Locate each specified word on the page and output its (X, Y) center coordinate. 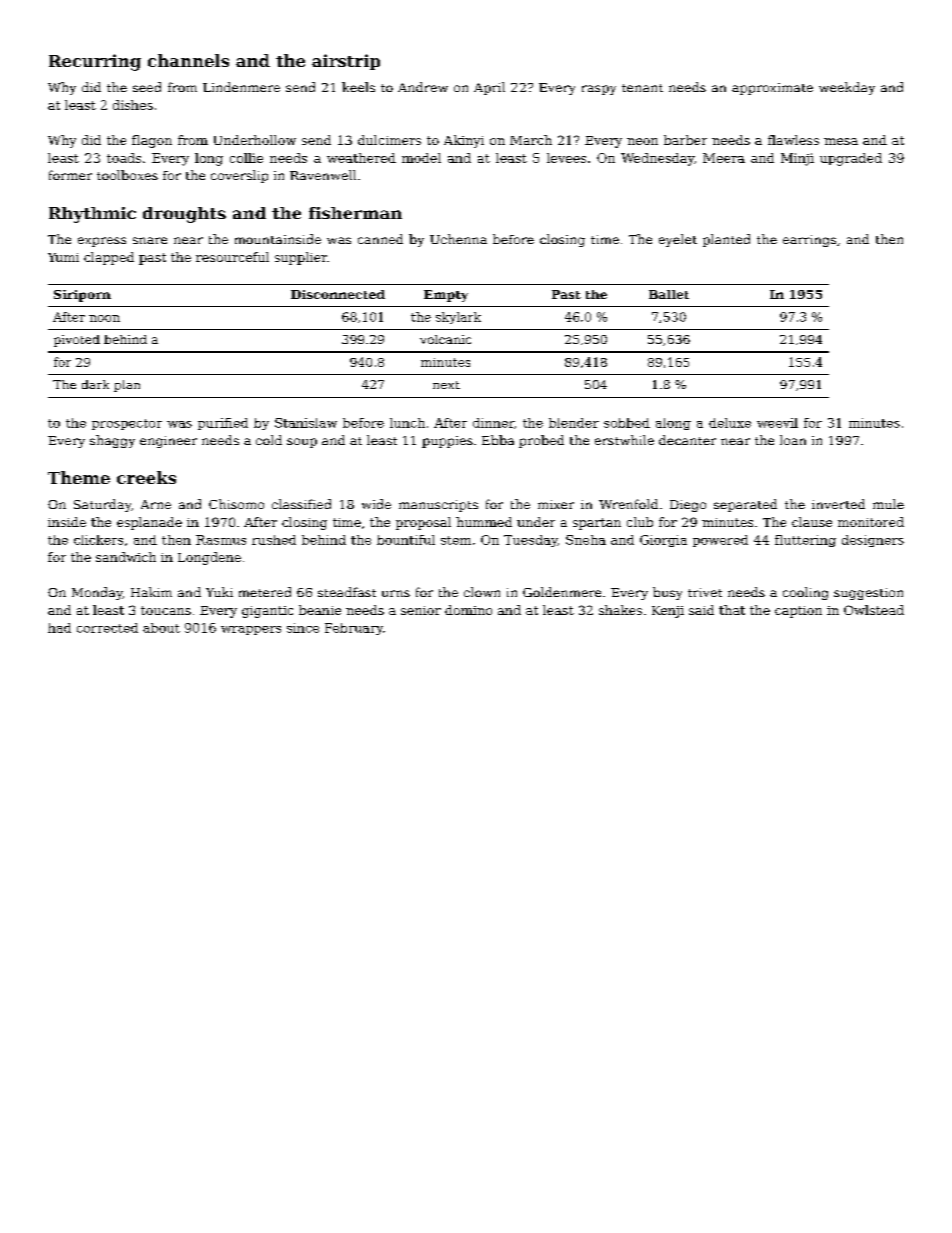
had (59, 628)
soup (302, 443)
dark (95, 384)
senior (421, 610)
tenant (642, 88)
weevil (777, 423)
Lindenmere (241, 87)
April (489, 88)
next (446, 385)
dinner (493, 423)
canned (380, 239)
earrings (809, 241)
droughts (184, 215)
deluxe (730, 423)
